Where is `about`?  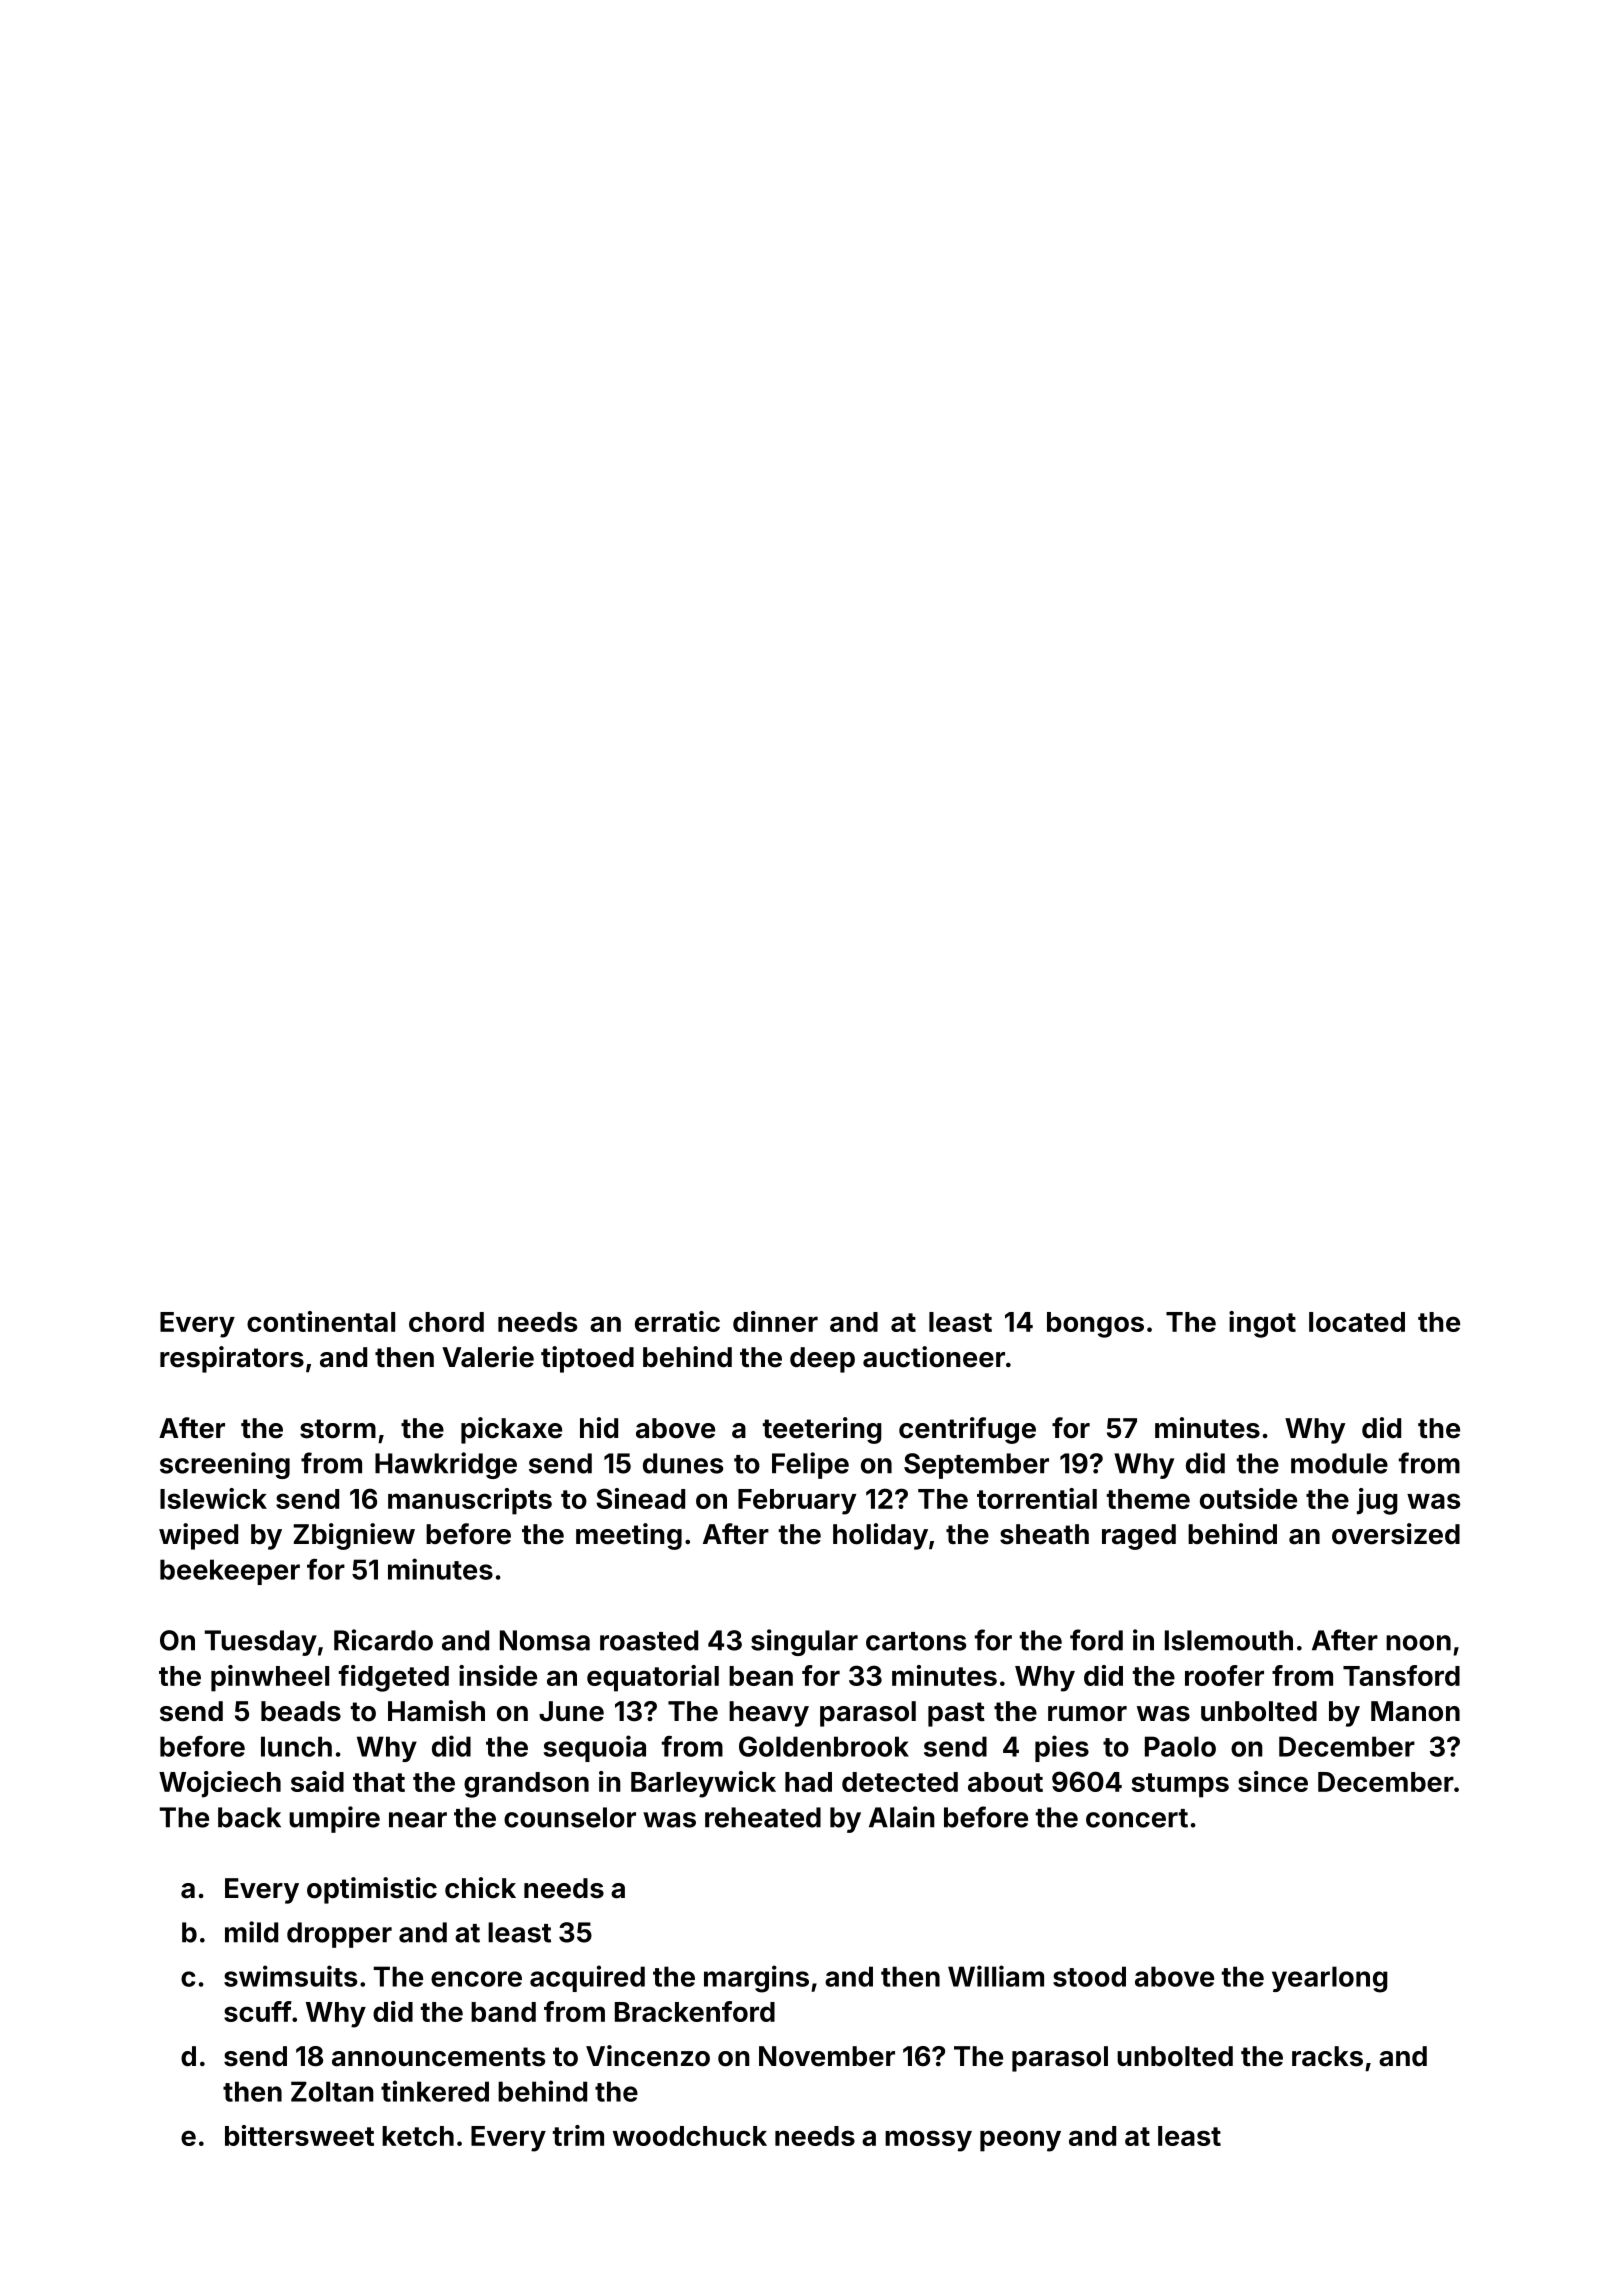 about is located at coordinates (1005, 1782).
